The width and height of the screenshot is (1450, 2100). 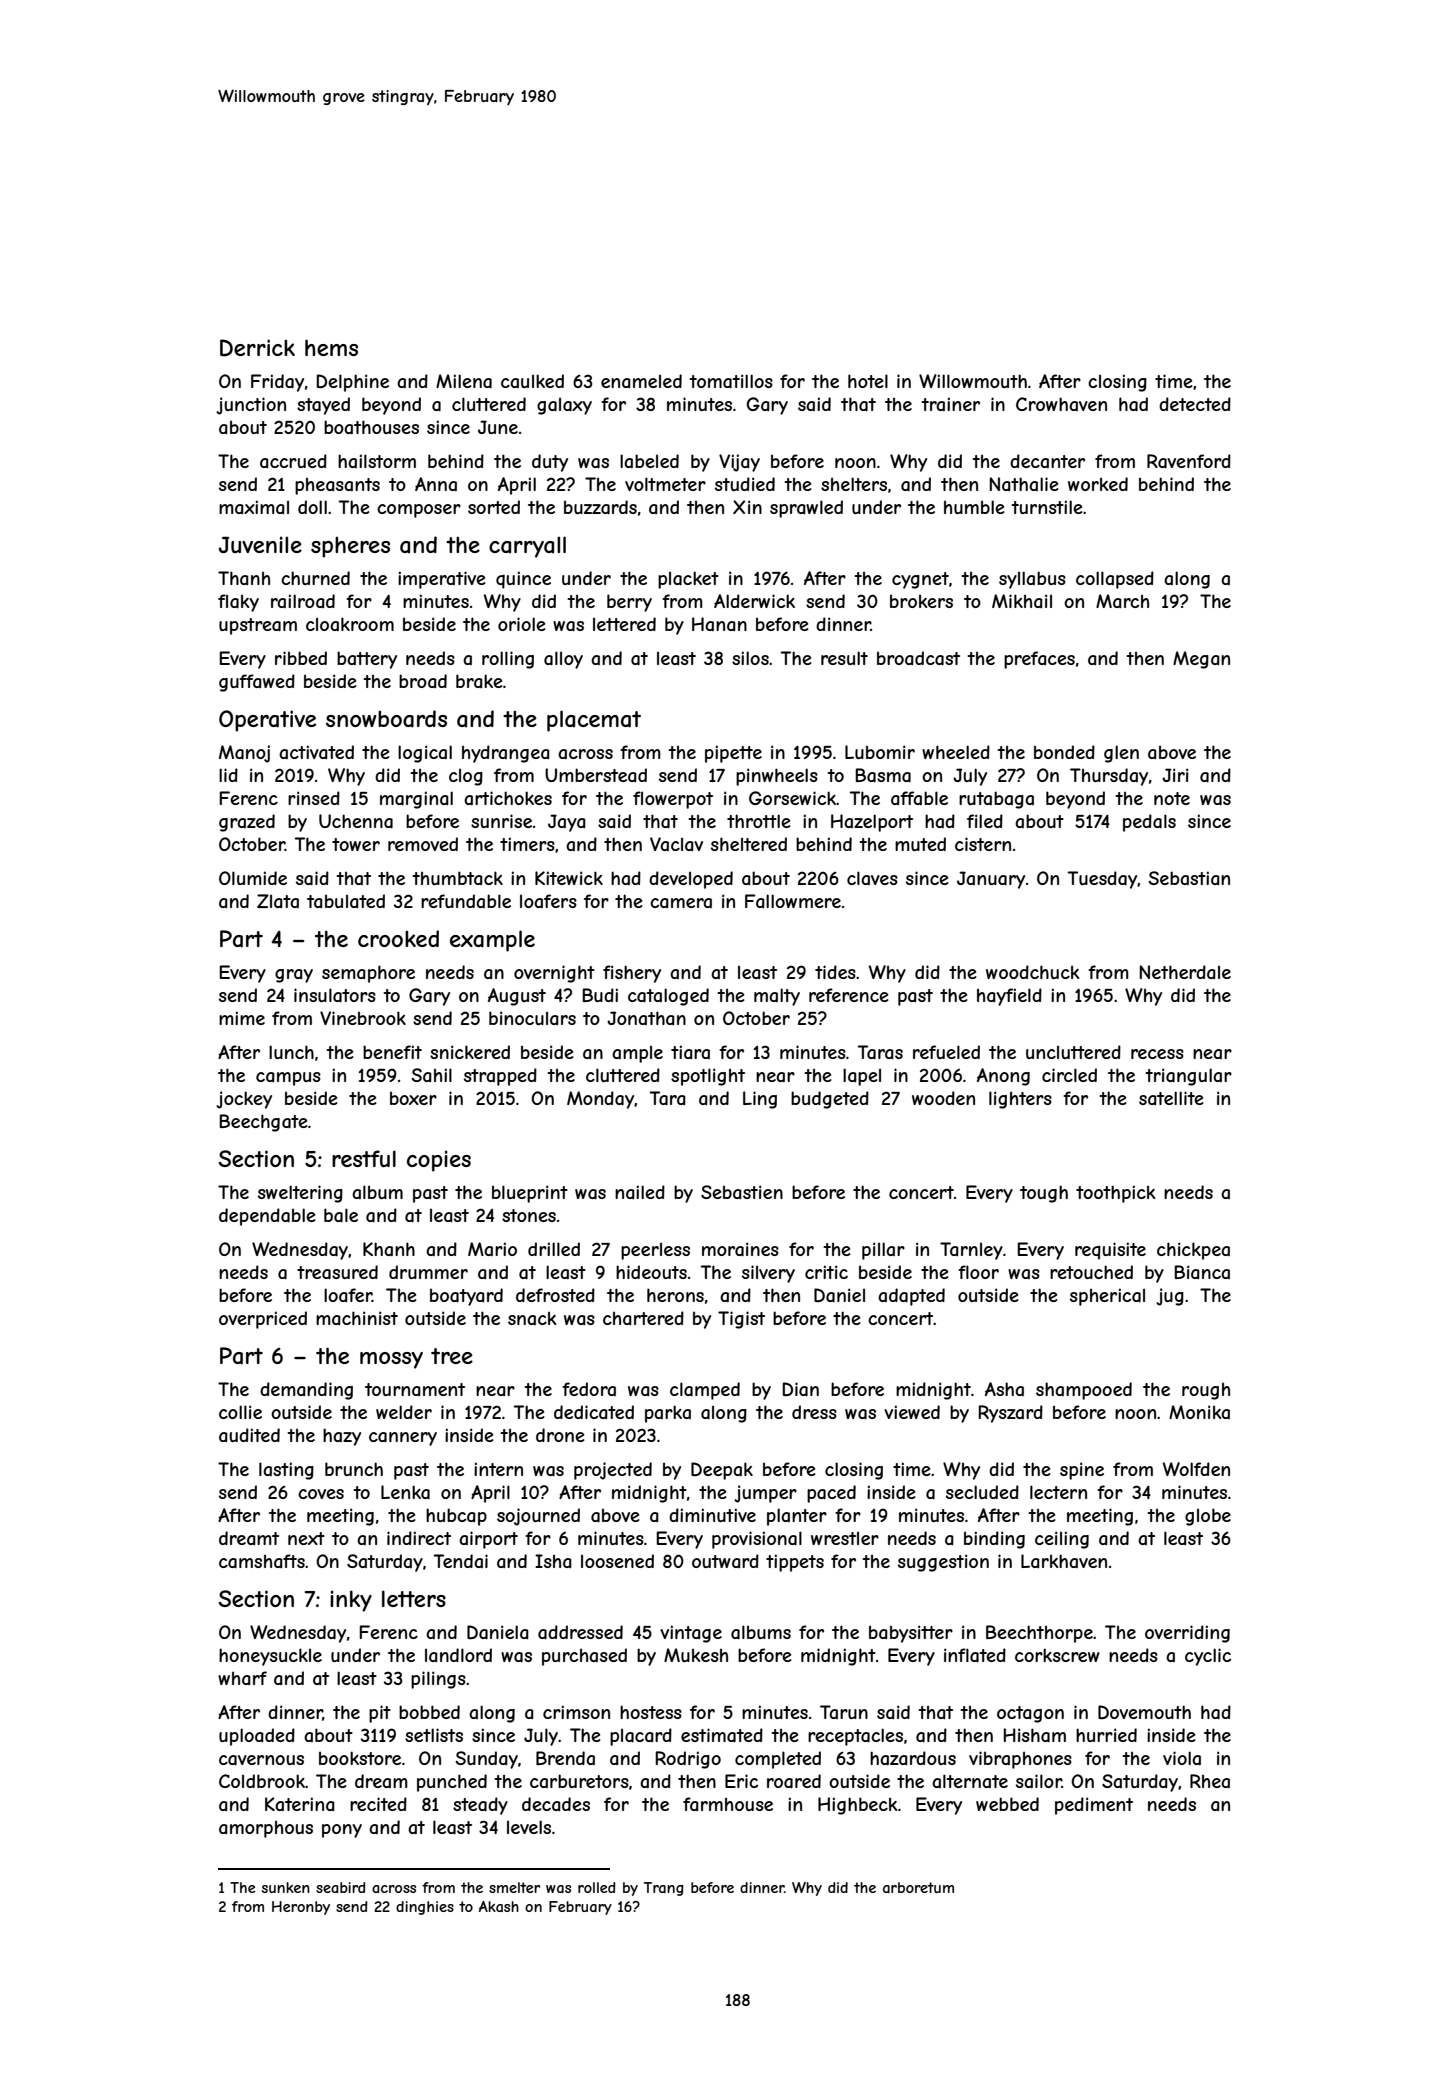 What do you see at coordinates (601, 1100) in the screenshot?
I see `Monday` at bounding box center [601, 1100].
